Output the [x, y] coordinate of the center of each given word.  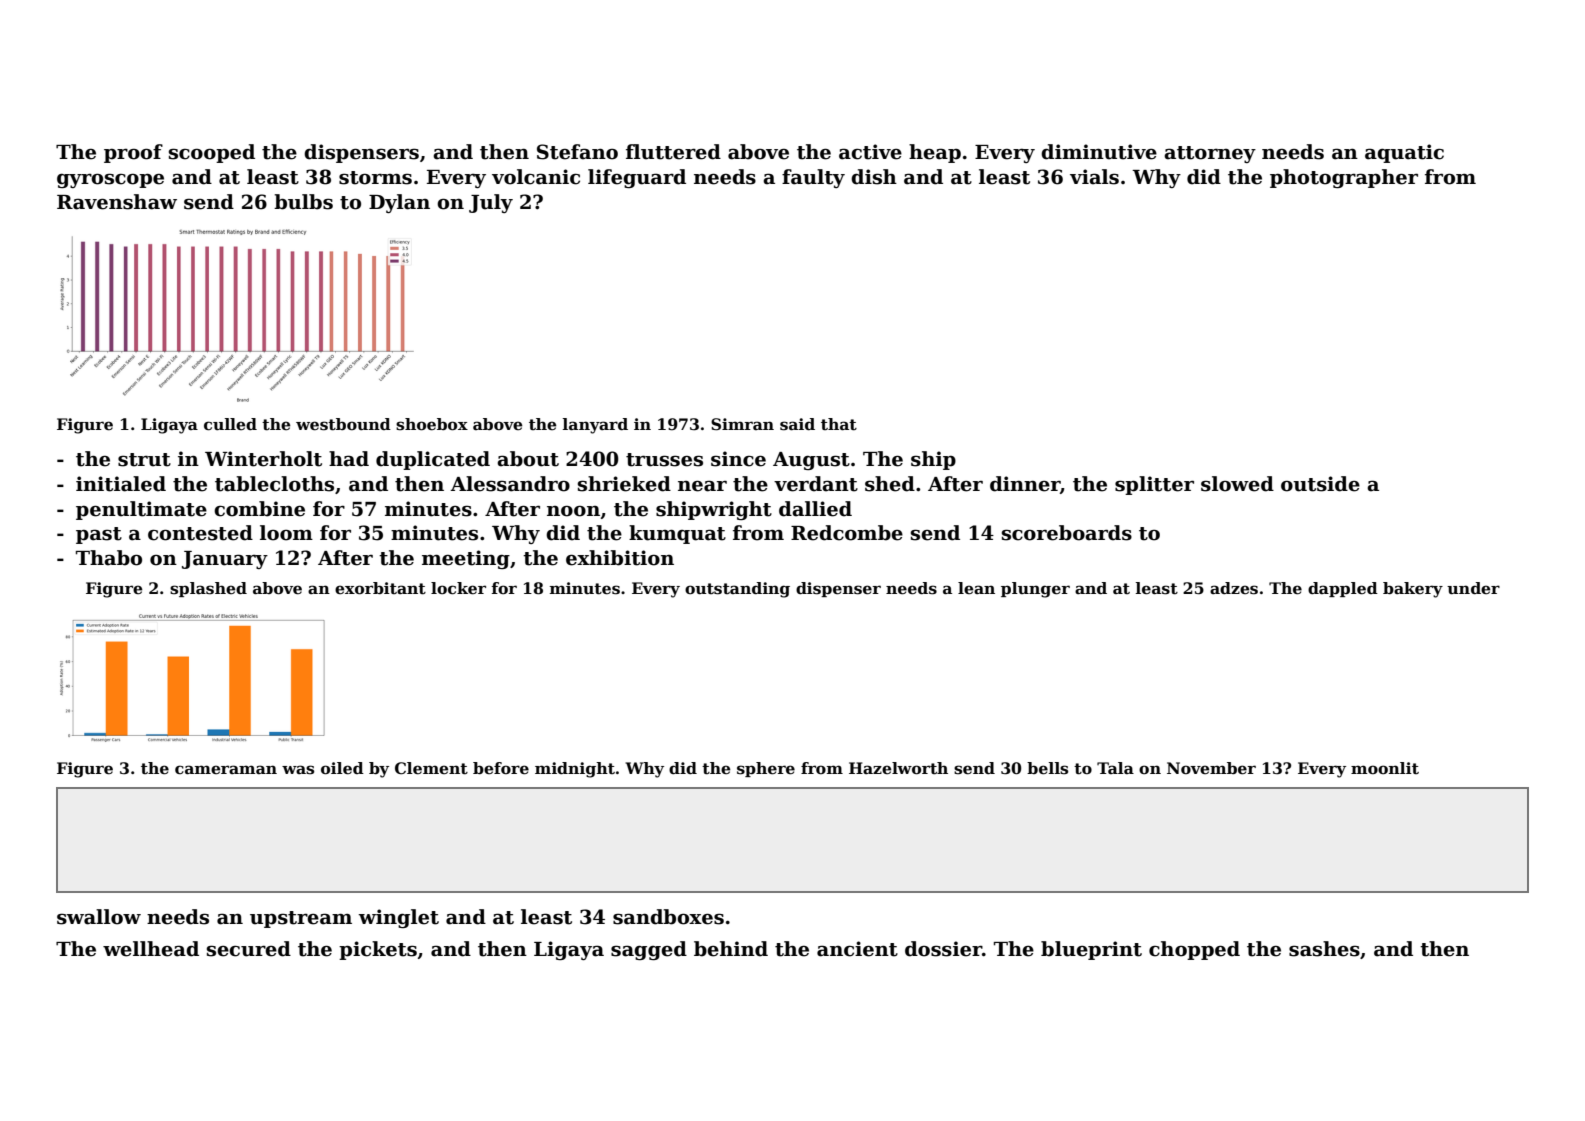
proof [133, 153]
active [870, 152]
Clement [431, 768]
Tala [1115, 768]
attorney [1210, 154]
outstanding [737, 590]
